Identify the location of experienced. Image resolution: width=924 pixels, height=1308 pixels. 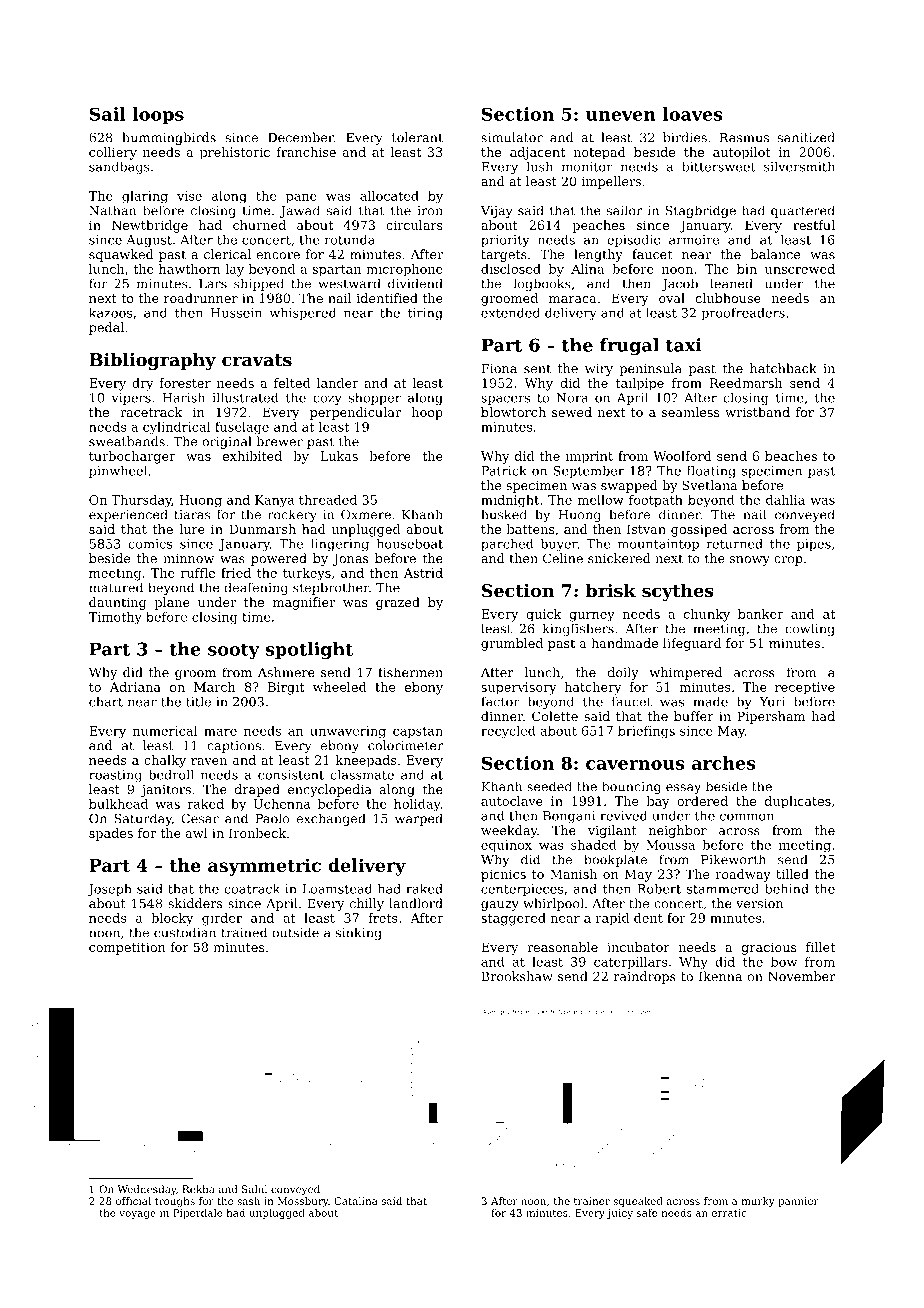
(128, 515).
